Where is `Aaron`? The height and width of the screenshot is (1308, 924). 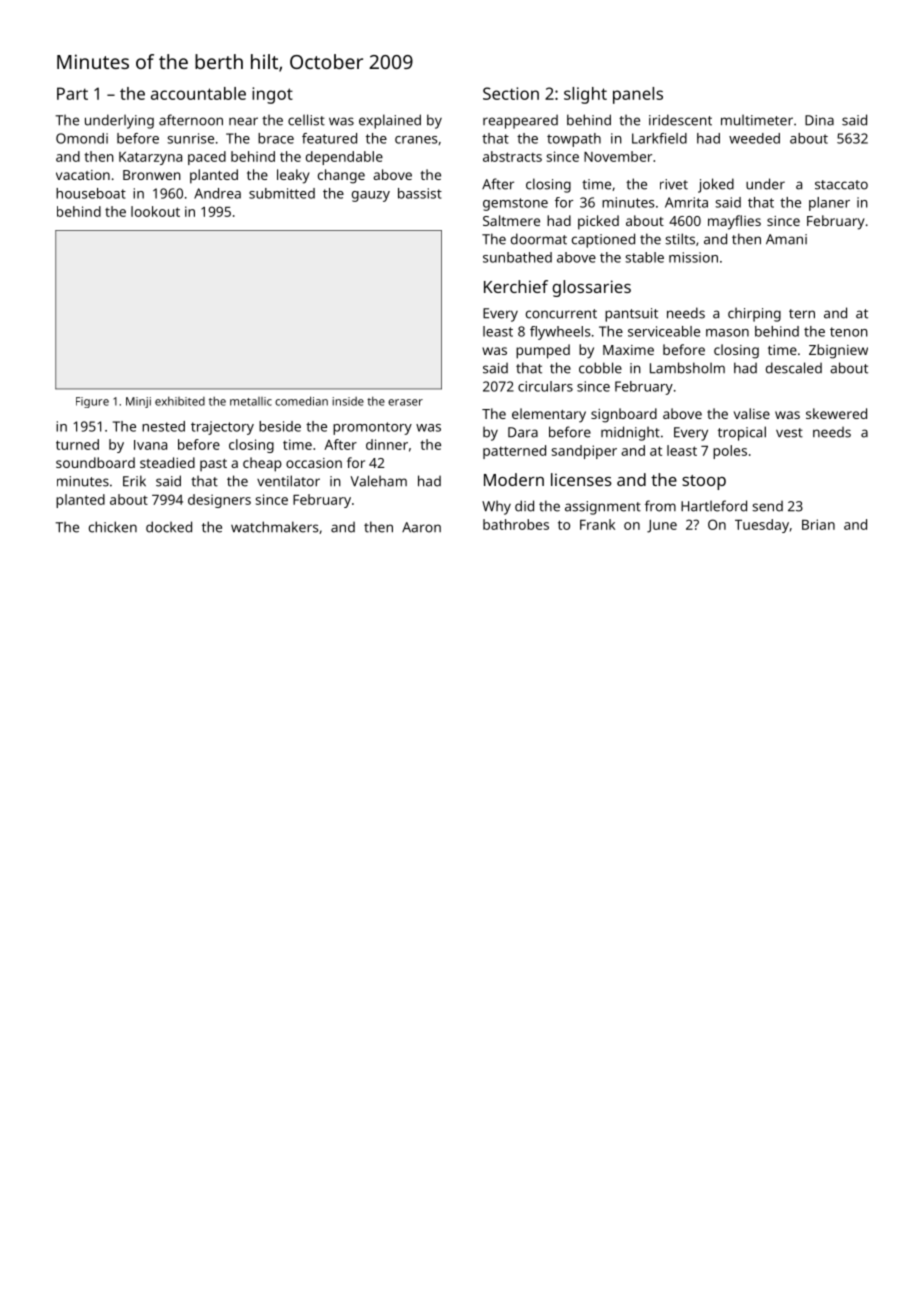 Aaron is located at coordinates (421, 527).
